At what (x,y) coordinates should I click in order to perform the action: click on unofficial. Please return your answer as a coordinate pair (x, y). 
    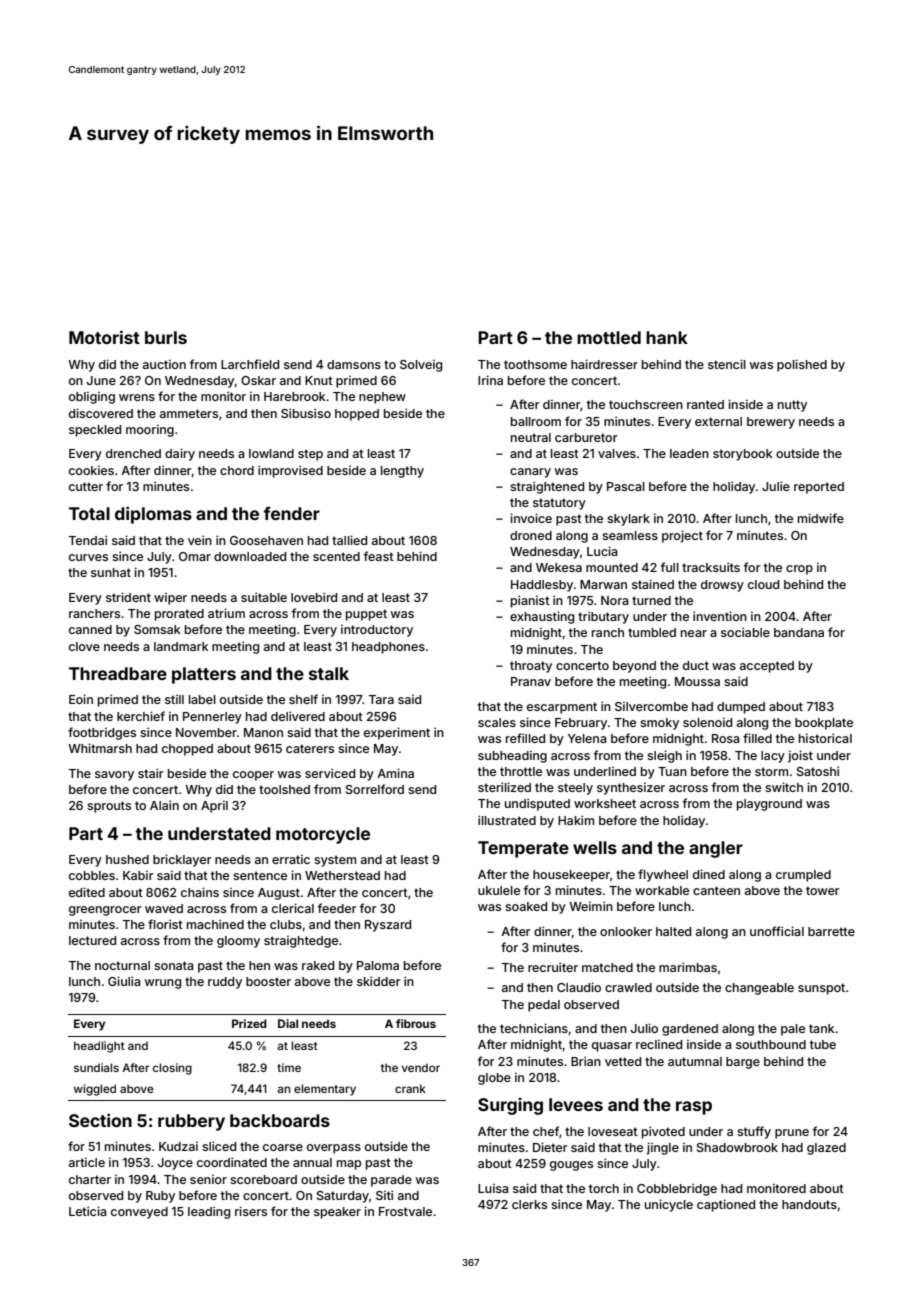
    Looking at the image, I should click on (777, 931).
